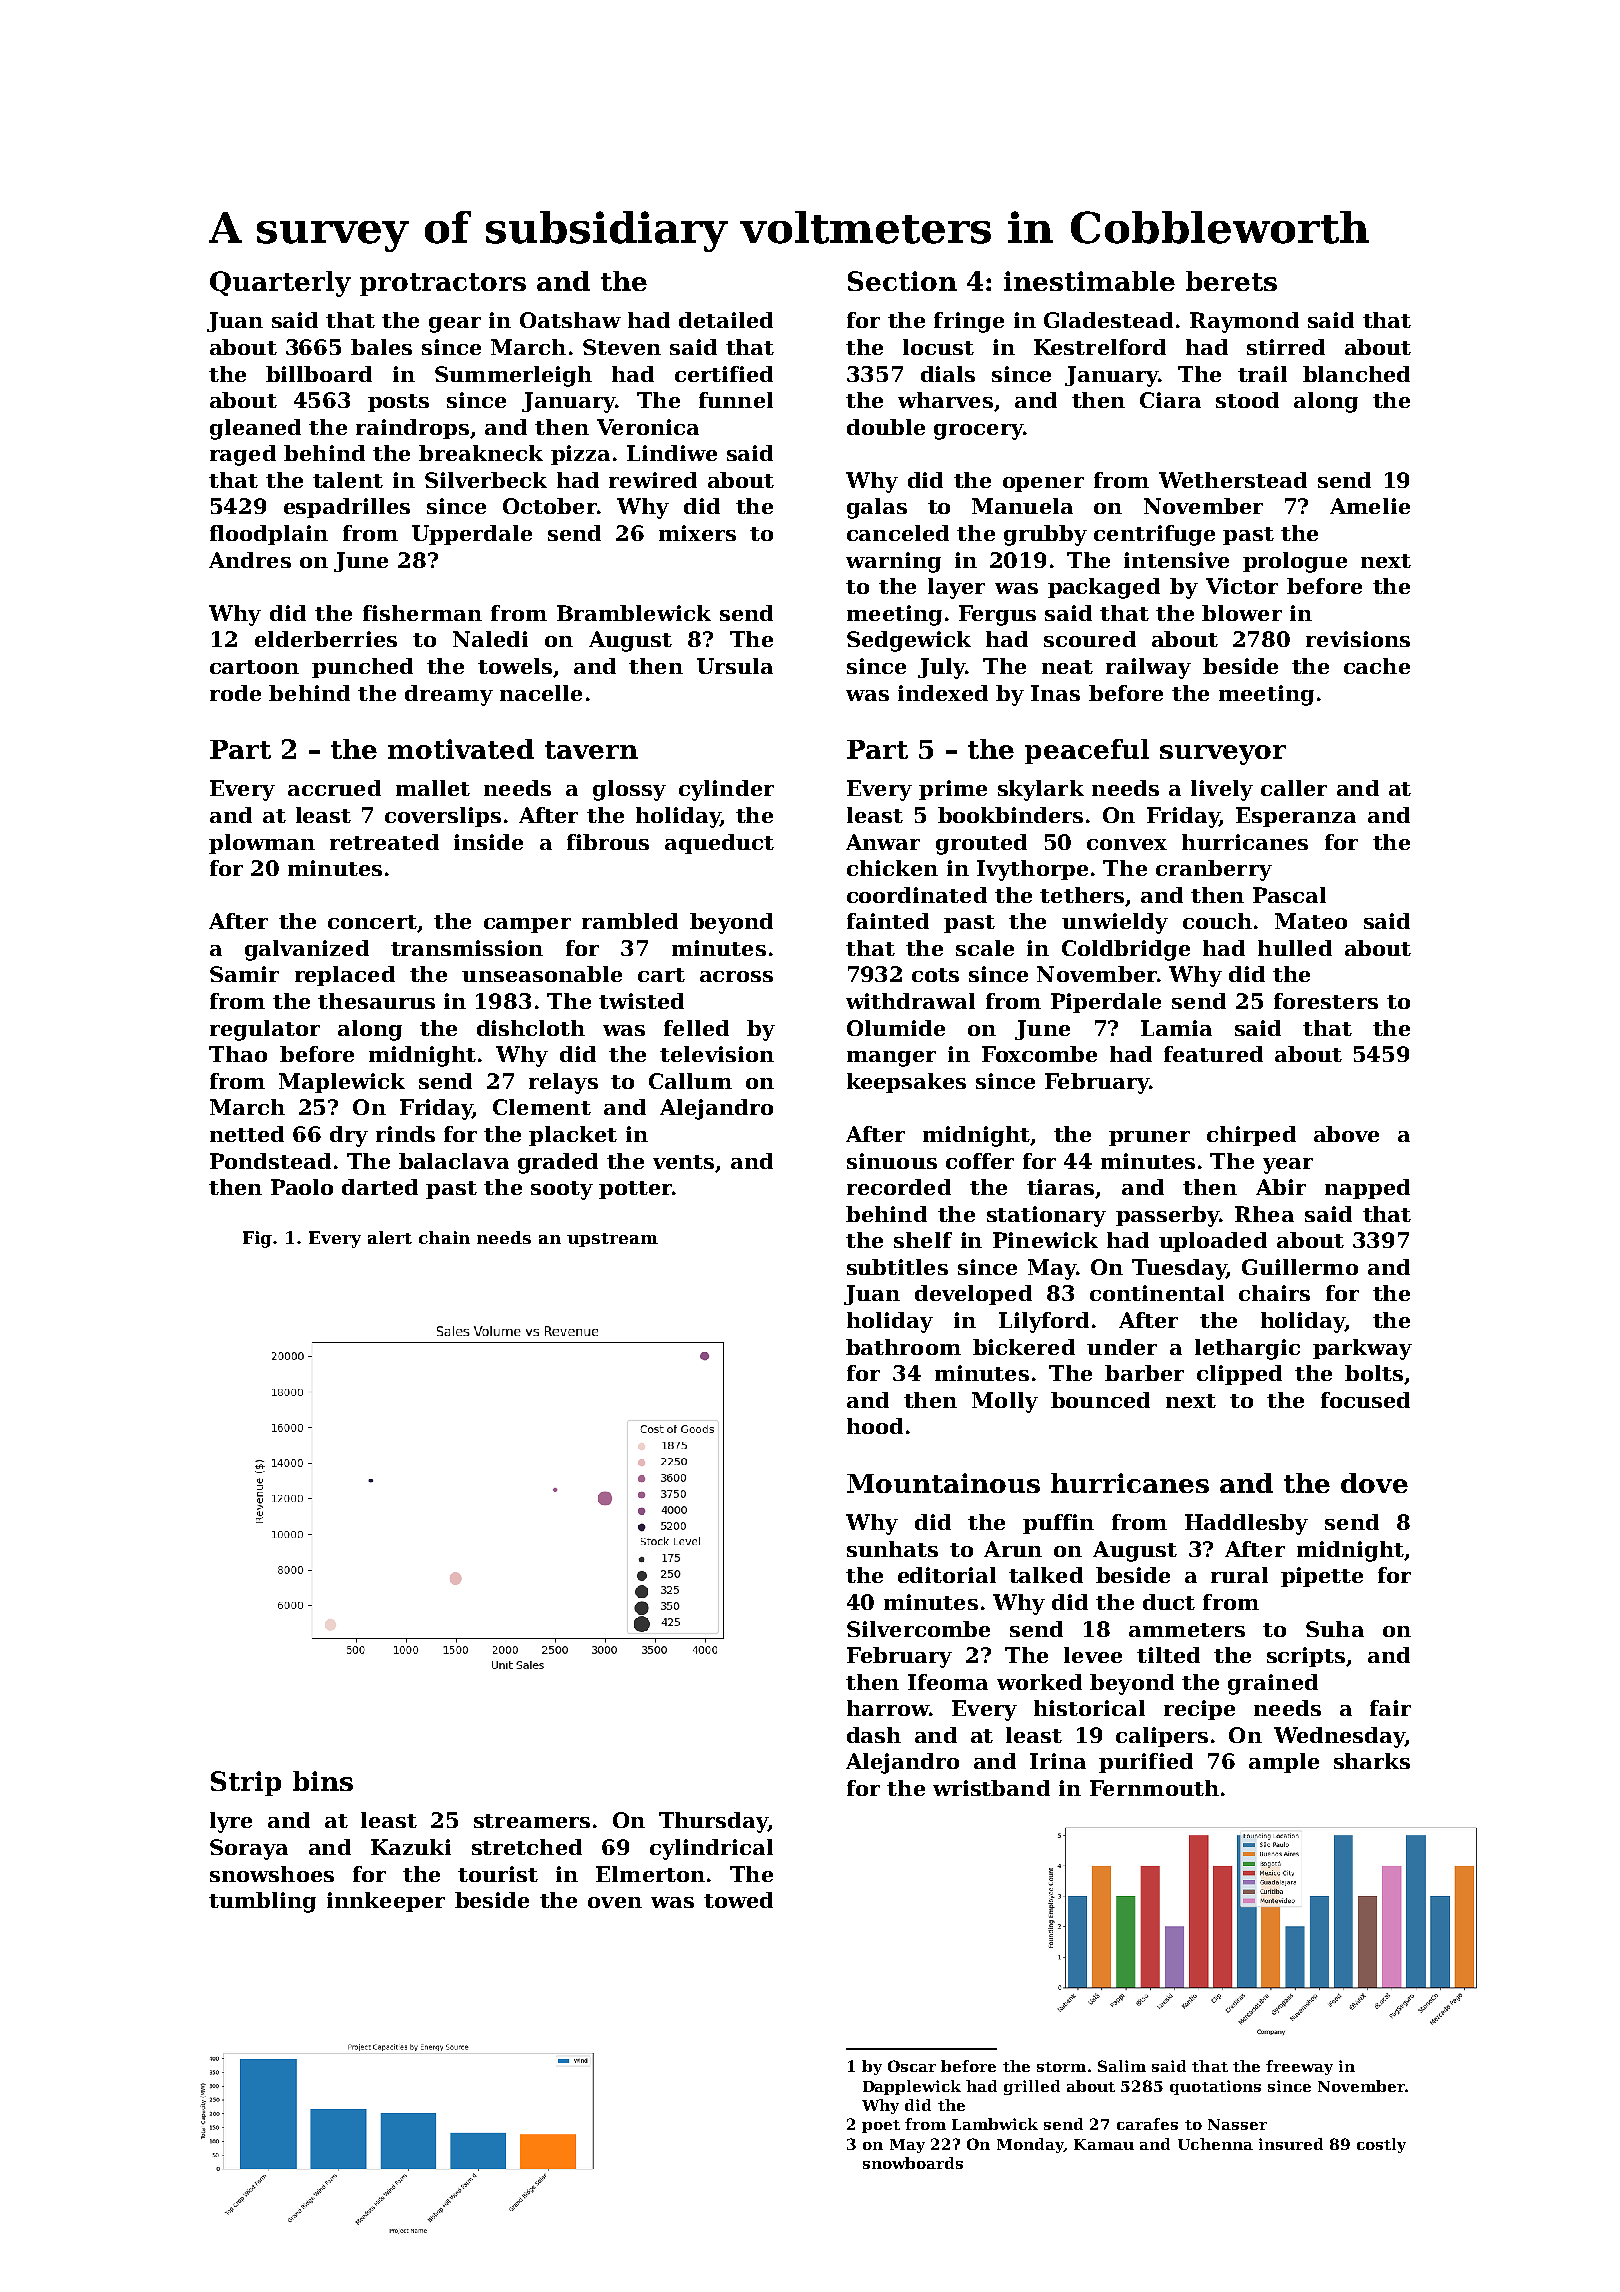 The height and width of the image is (2292, 1620). Describe the element at coordinates (246, 1783) in the image. I see `Strip` at that location.
